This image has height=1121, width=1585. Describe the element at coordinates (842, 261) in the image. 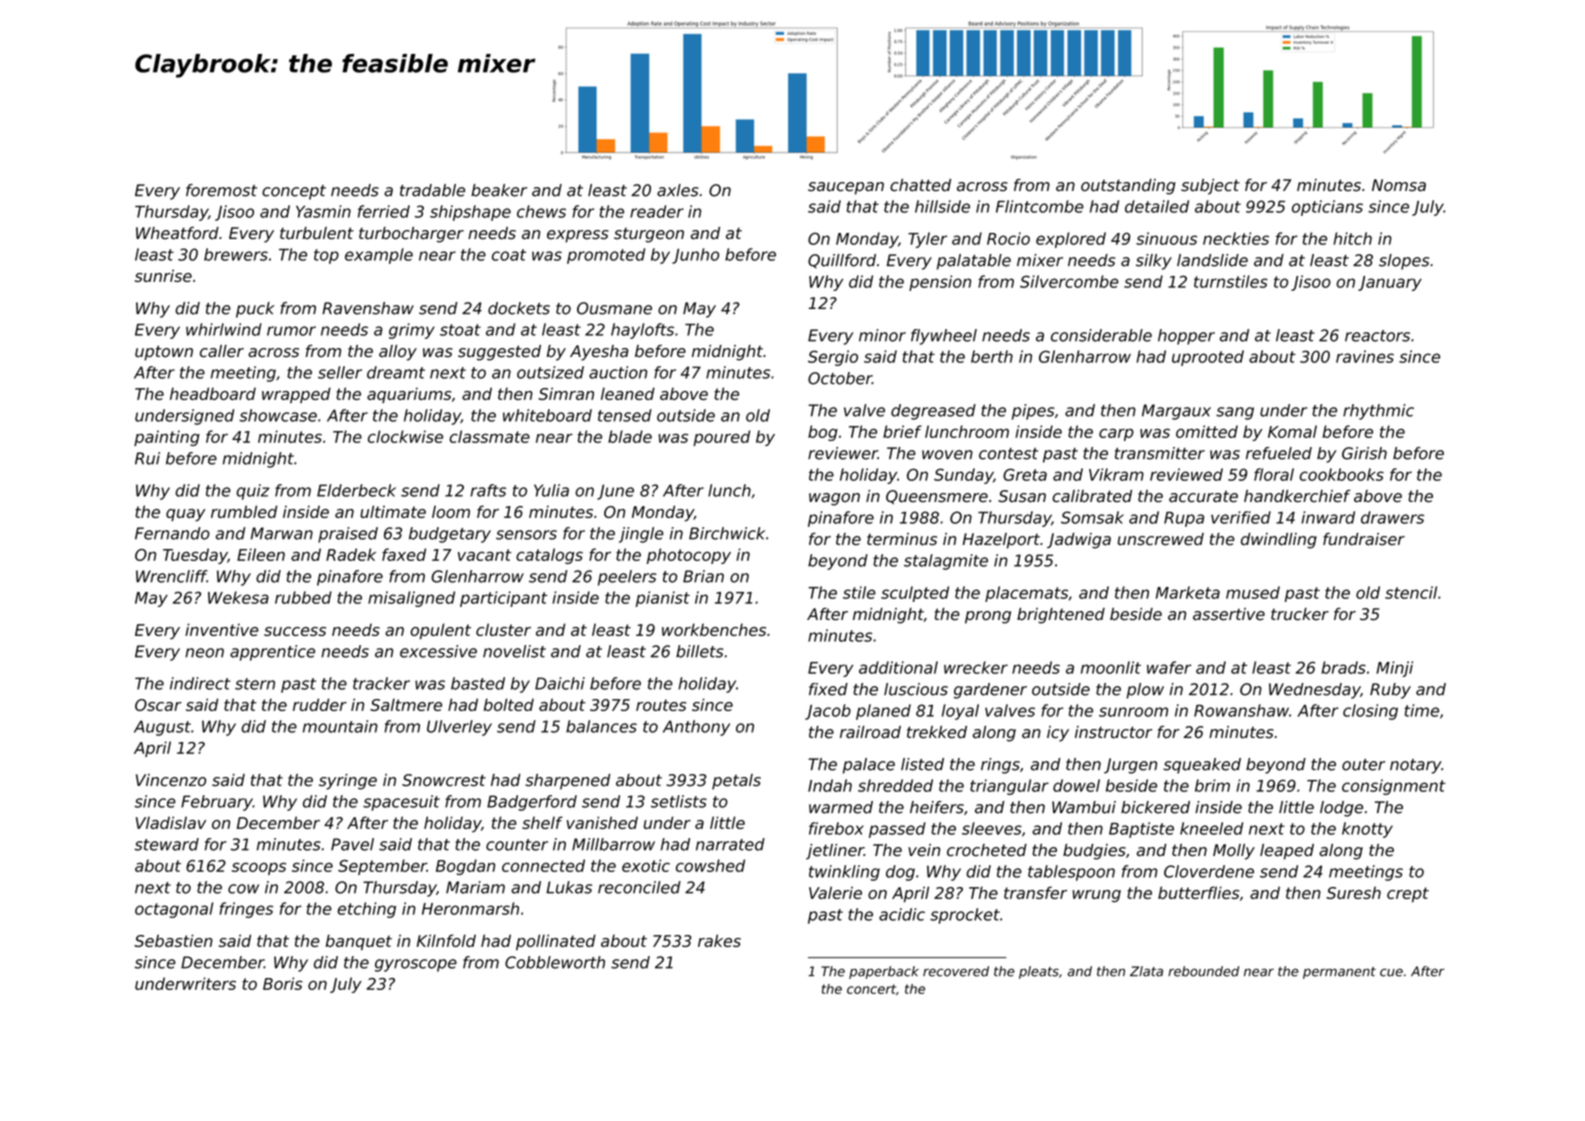

I see `Quillford` at that location.
